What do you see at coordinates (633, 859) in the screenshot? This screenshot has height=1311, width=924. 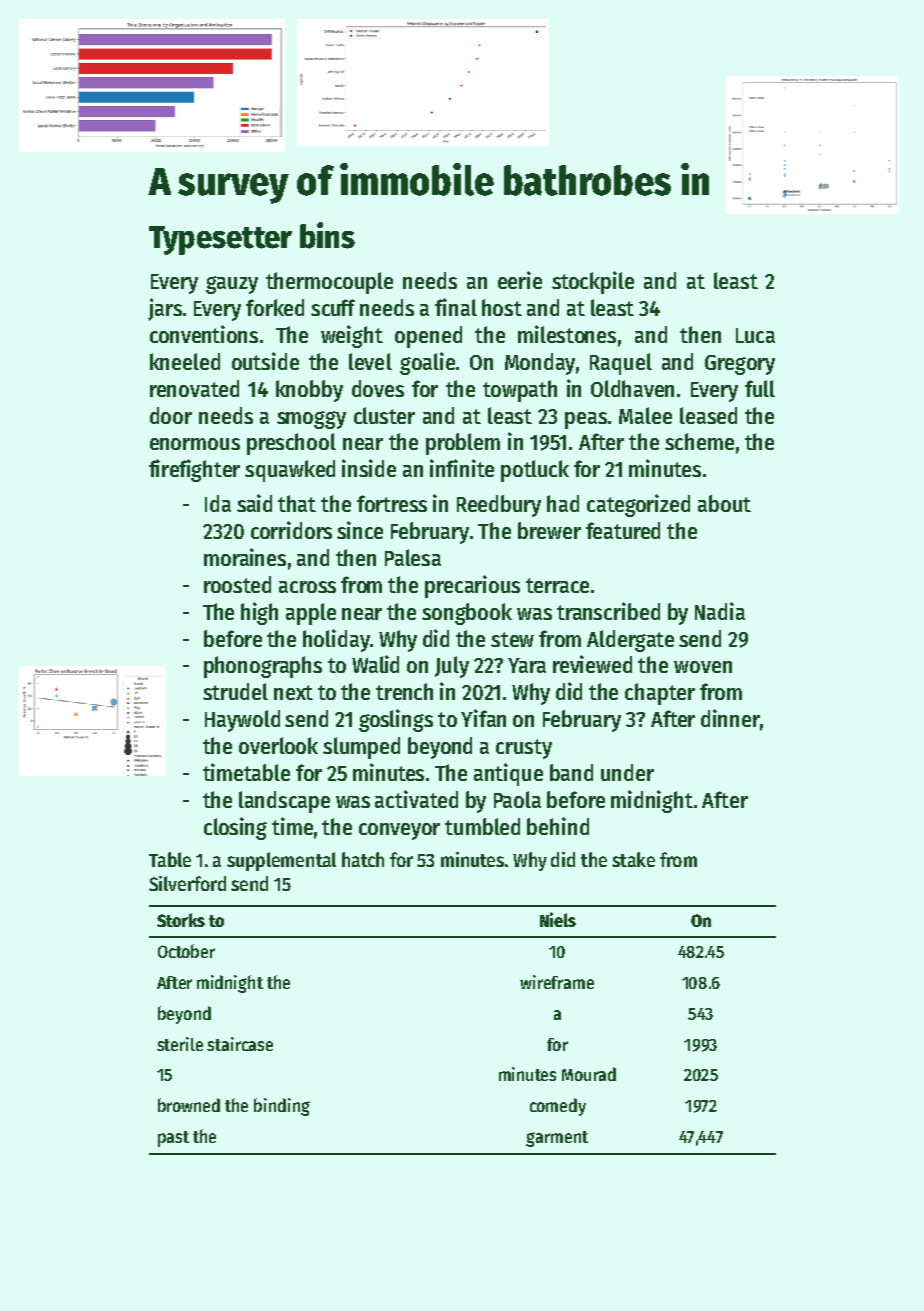 I see `stake` at bounding box center [633, 859].
